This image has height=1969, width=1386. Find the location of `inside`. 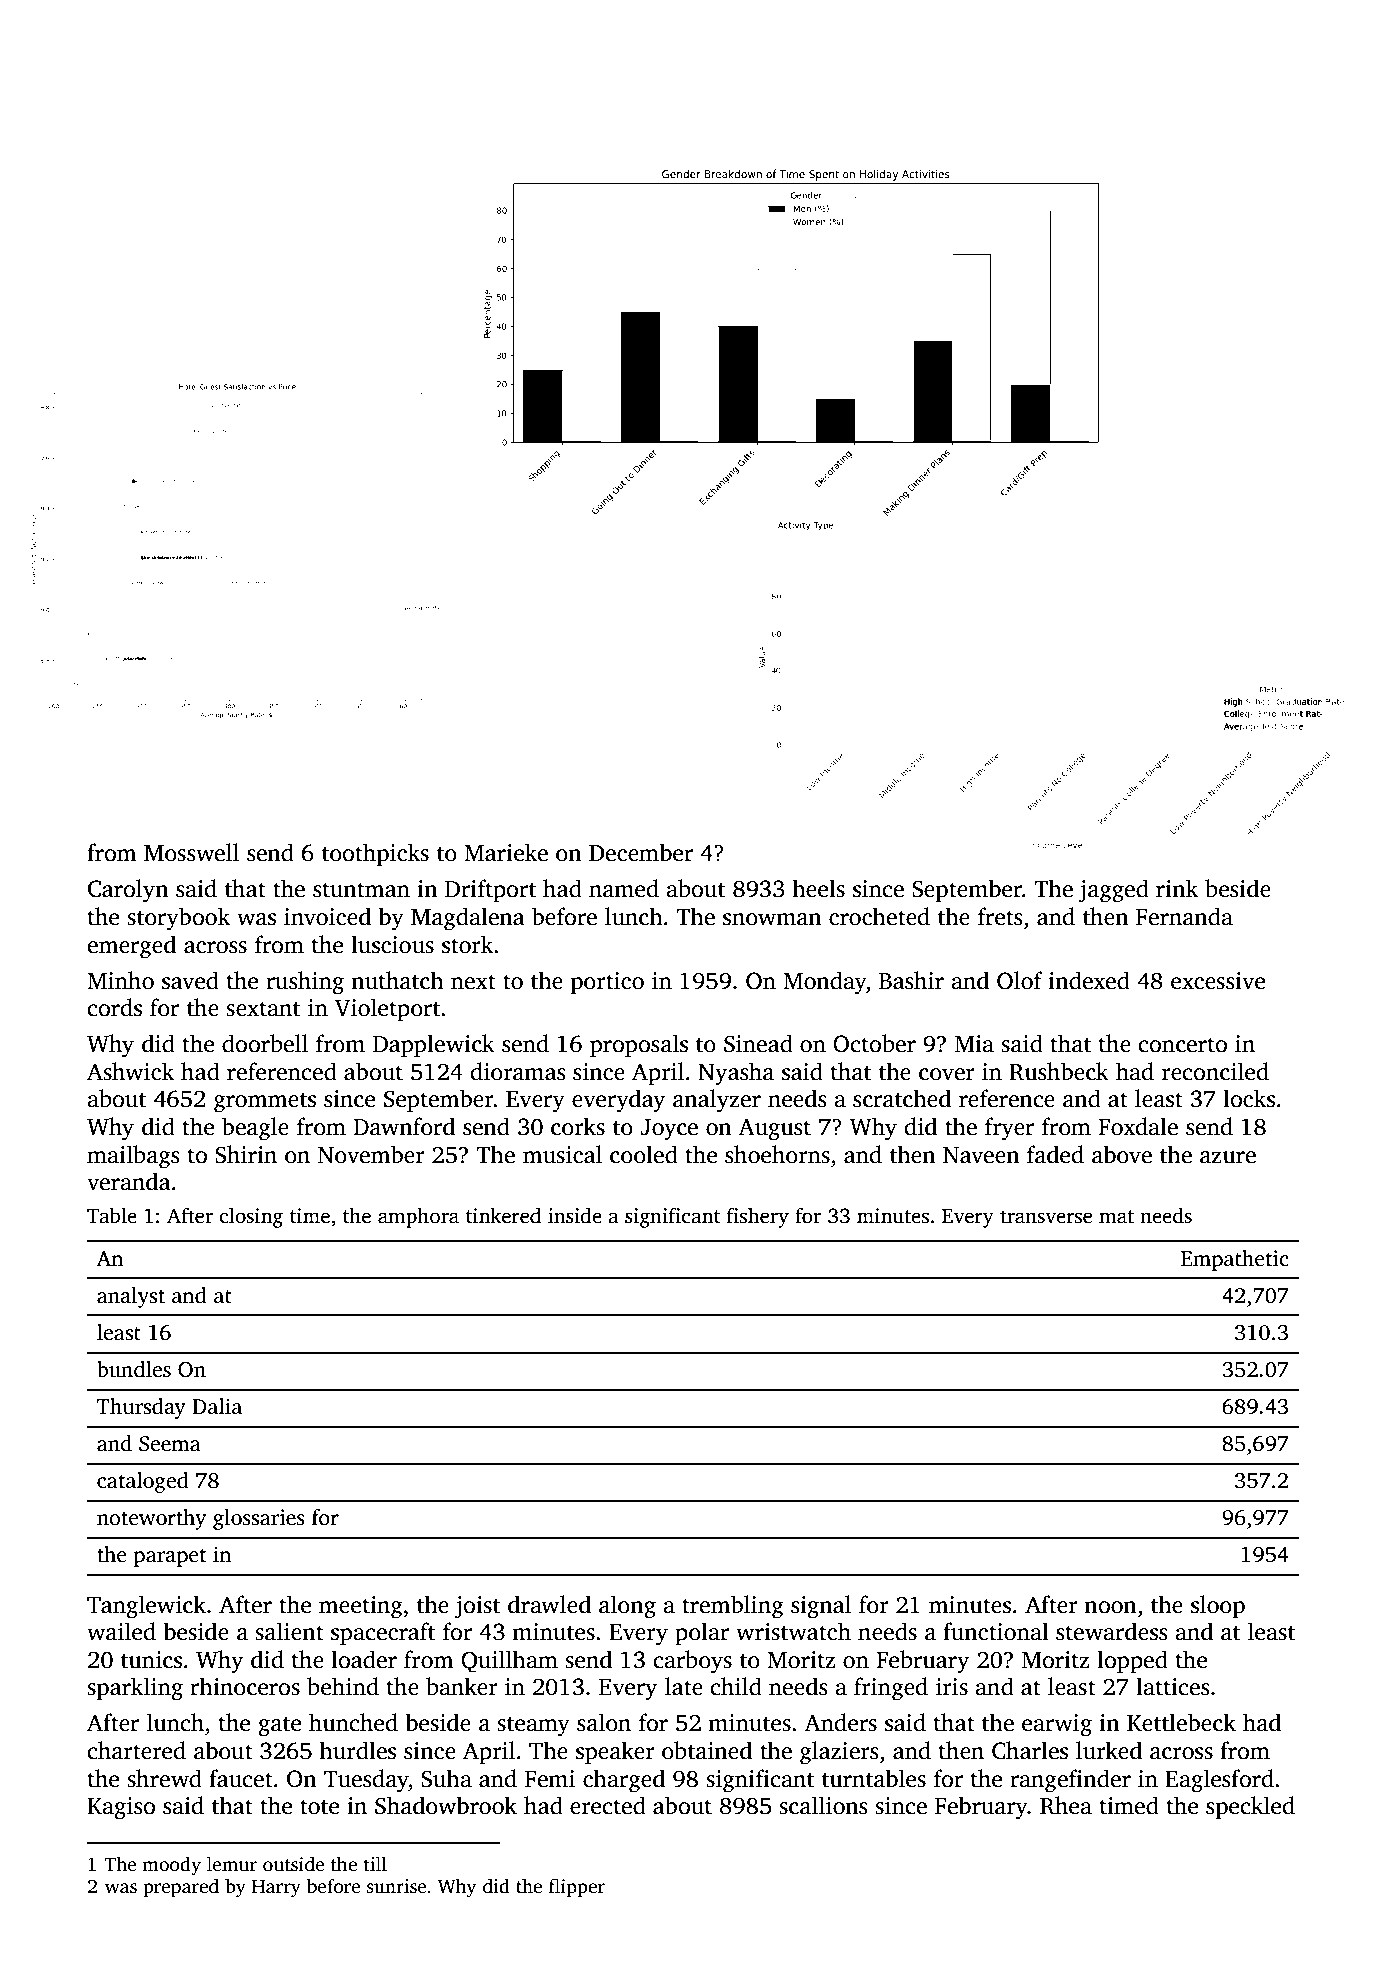

inside is located at coordinates (575, 1215).
